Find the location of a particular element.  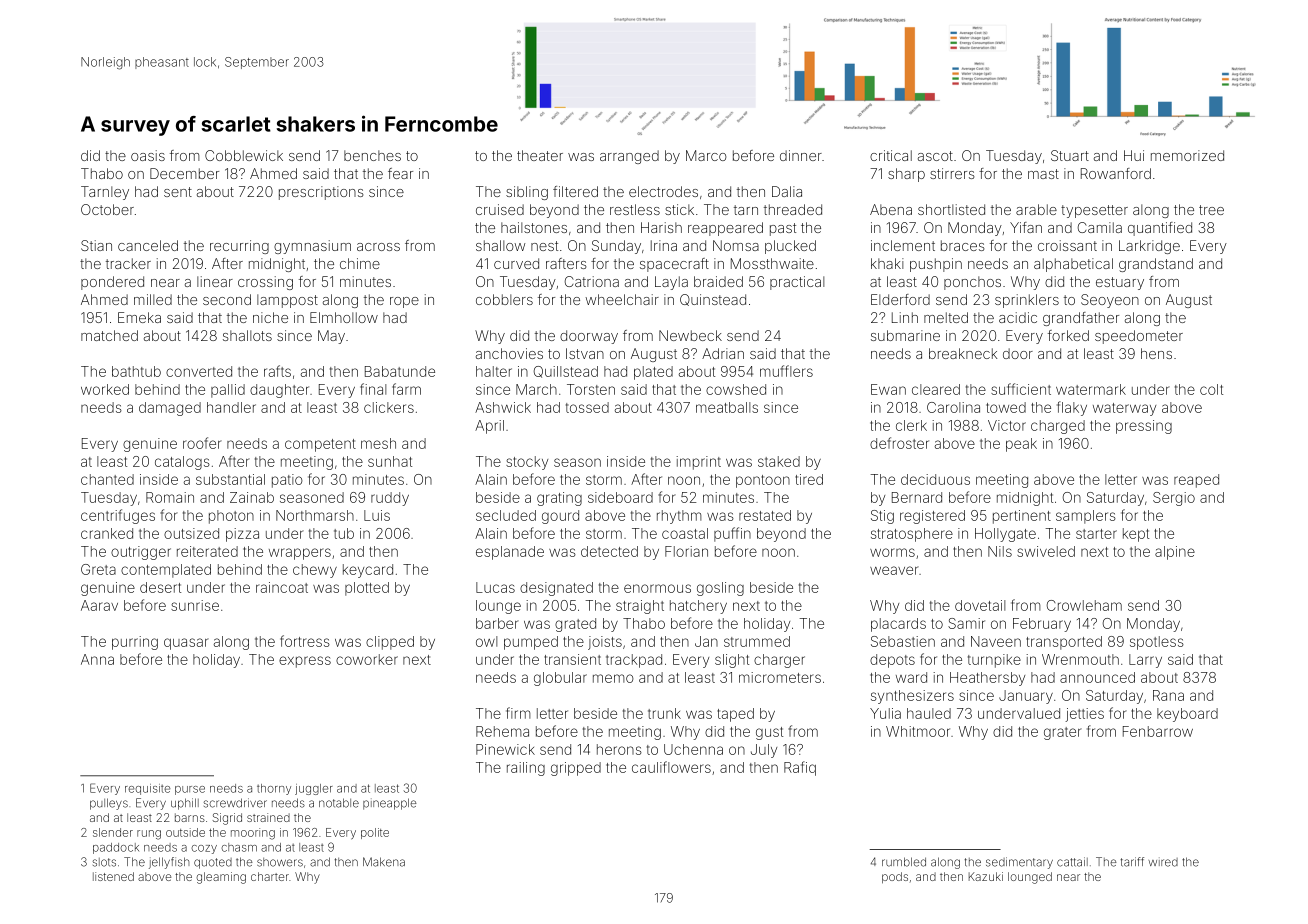

arable is located at coordinates (1036, 209).
